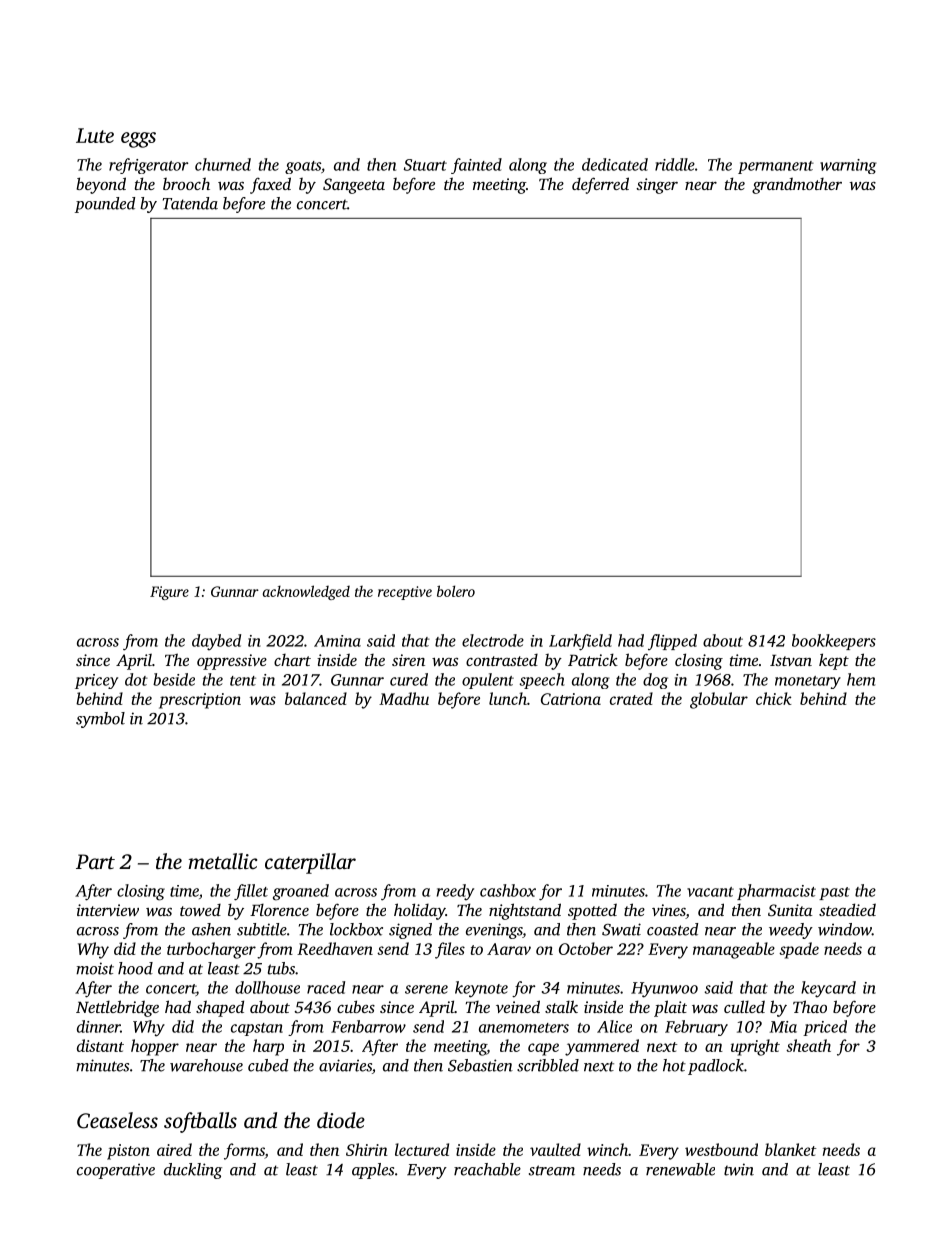  I want to click on eggs, so click(138, 140).
